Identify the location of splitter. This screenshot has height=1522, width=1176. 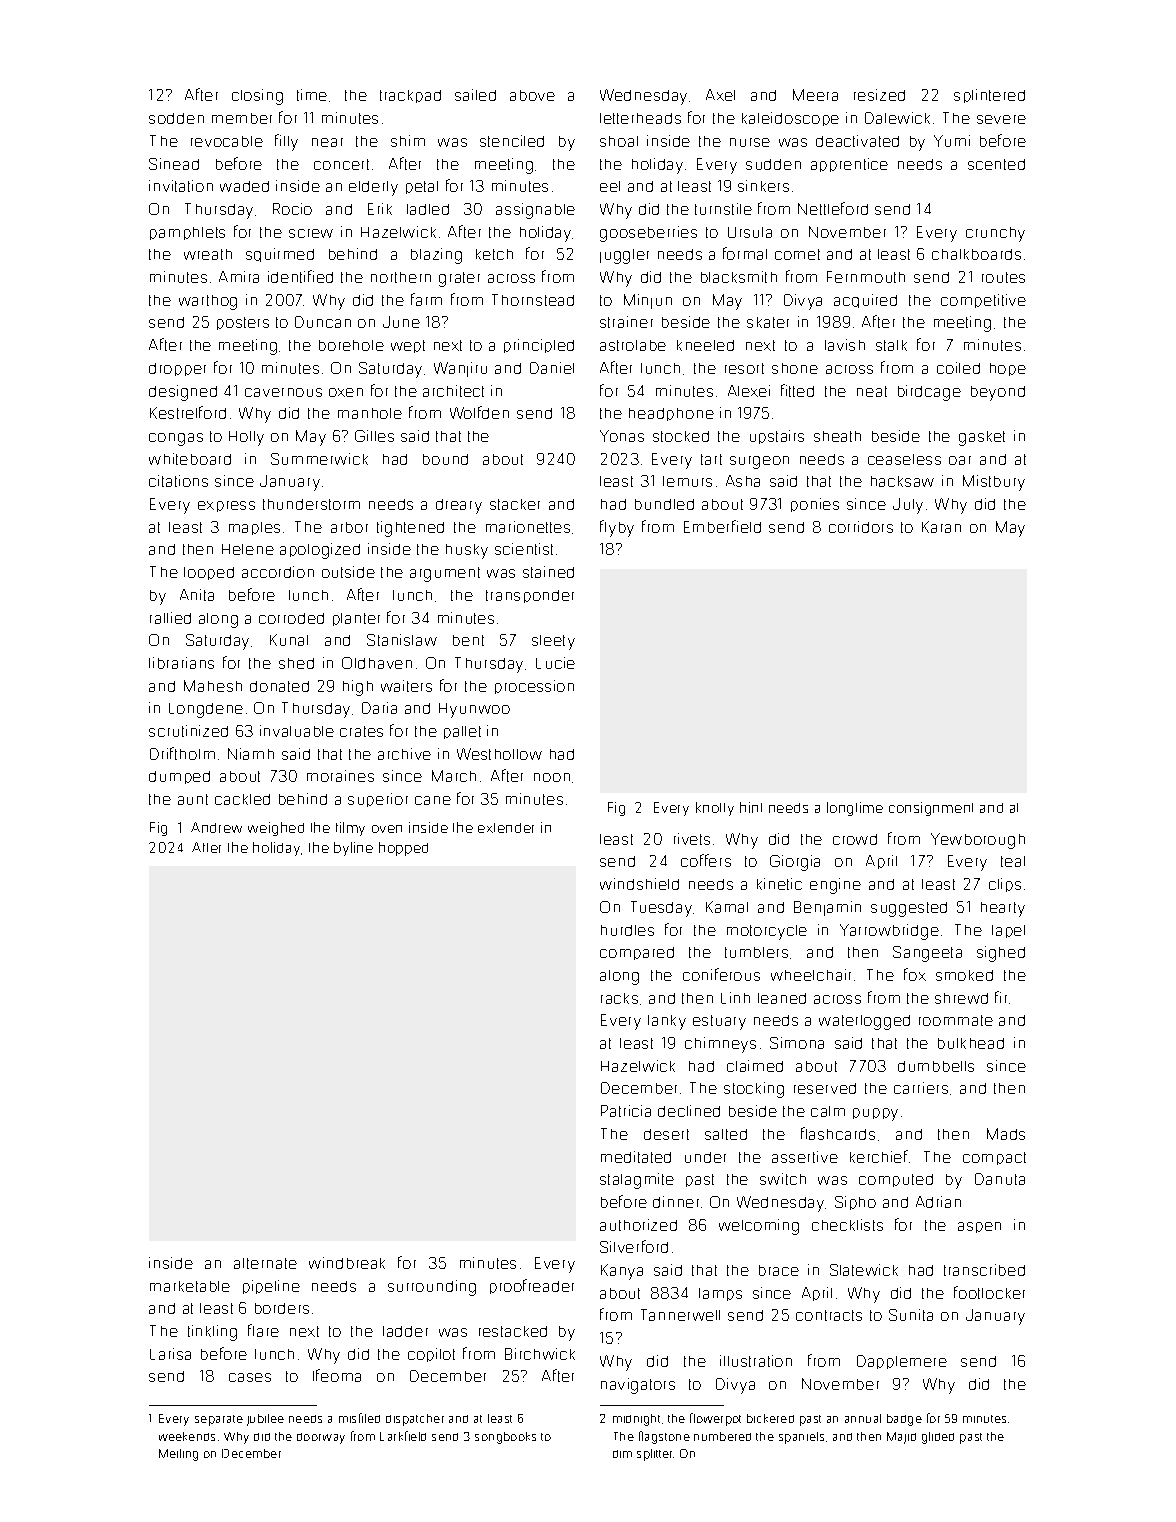
(655, 1455).
